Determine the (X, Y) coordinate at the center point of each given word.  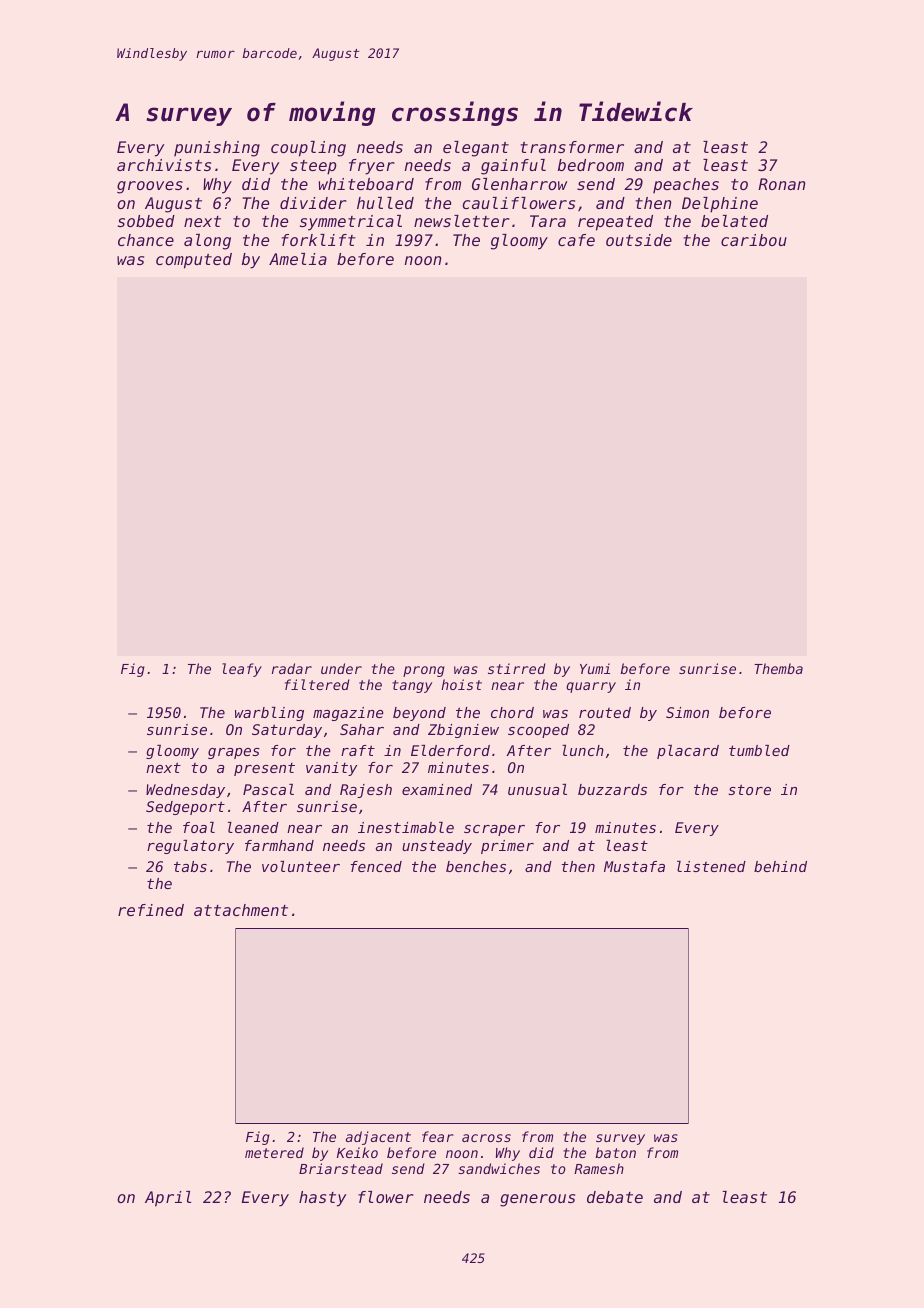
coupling (308, 149)
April (168, 1199)
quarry (591, 687)
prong (424, 671)
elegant (476, 149)
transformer (572, 147)
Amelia (298, 259)
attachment (241, 910)
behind (780, 866)
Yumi (595, 668)
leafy (242, 670)
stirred (517, 668)
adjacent (378, 1138)
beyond (419, 714)
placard (688, 752)
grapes (234, 753)
